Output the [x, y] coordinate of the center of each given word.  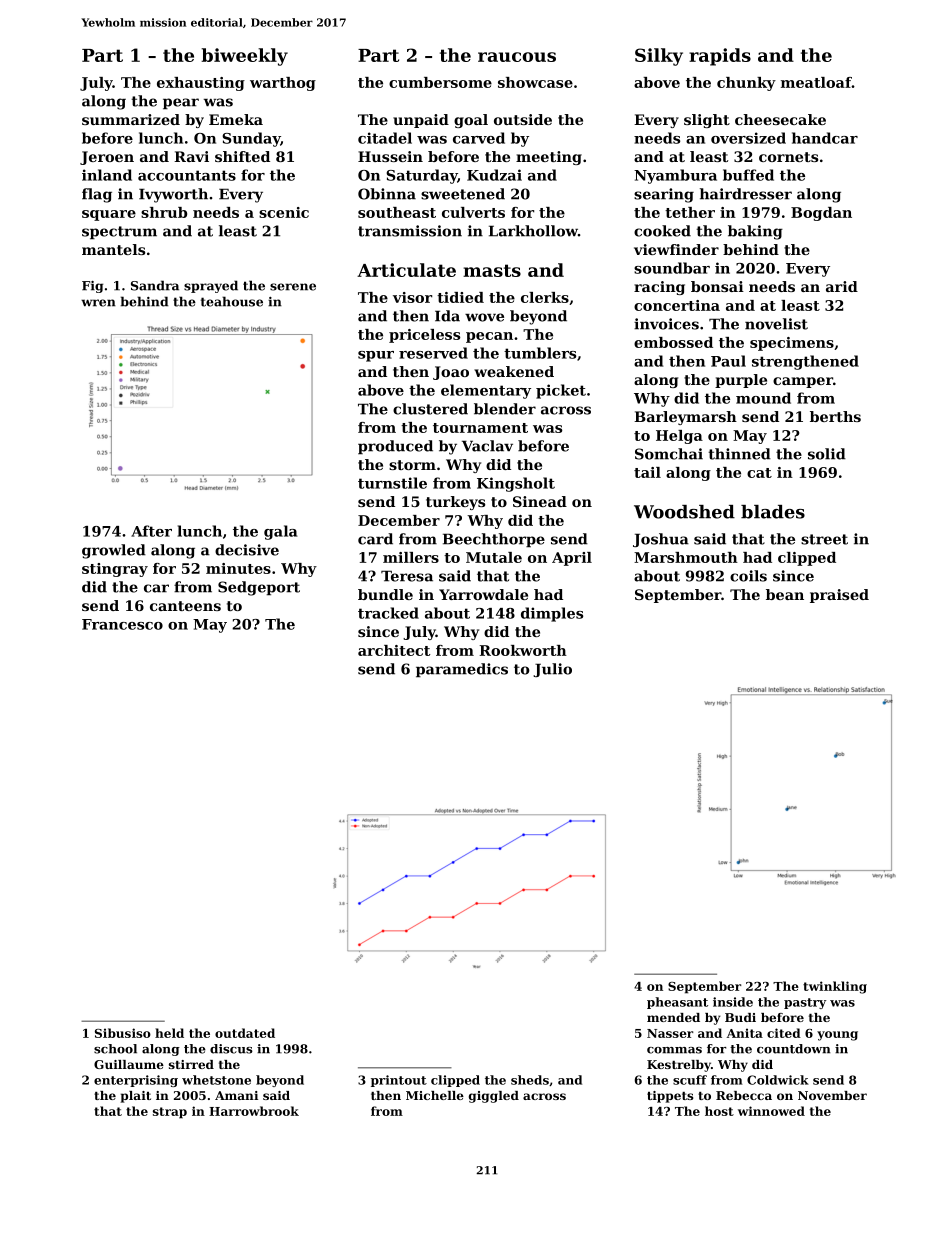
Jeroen [107, 158]
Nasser [670, 1033]
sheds [530, 1080]
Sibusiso [123, 1033]
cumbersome [440, 82]
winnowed [771, 1111]
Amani [236, 1095]
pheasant [677, 1003]
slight [707, 121]
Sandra [155, 285]
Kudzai [494, 175]
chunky [746, 84]
